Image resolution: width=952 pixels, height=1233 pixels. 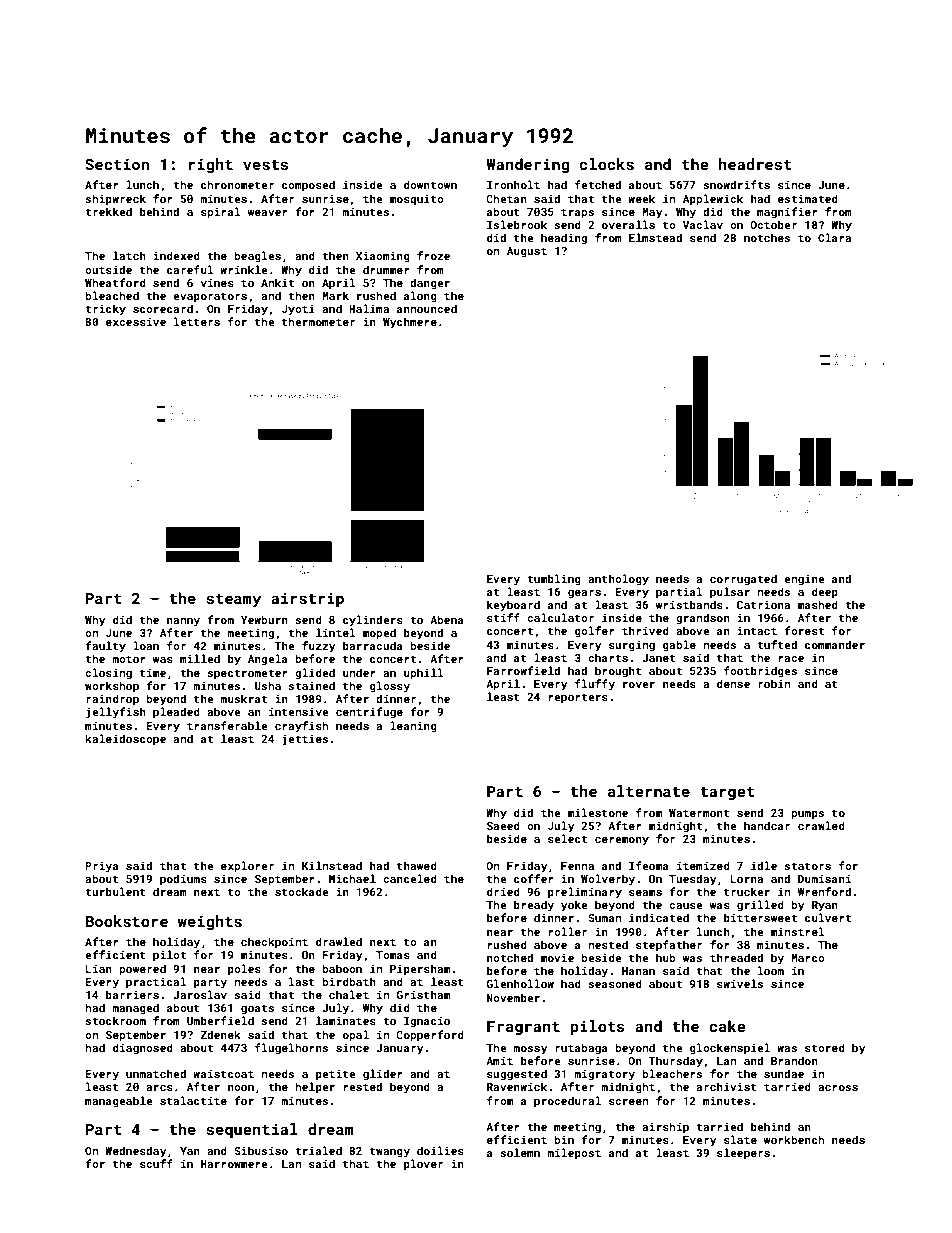 What do you see at coordinates (383, 1075) in the document?
I see `glider` at bounding box center [383, 1075].
